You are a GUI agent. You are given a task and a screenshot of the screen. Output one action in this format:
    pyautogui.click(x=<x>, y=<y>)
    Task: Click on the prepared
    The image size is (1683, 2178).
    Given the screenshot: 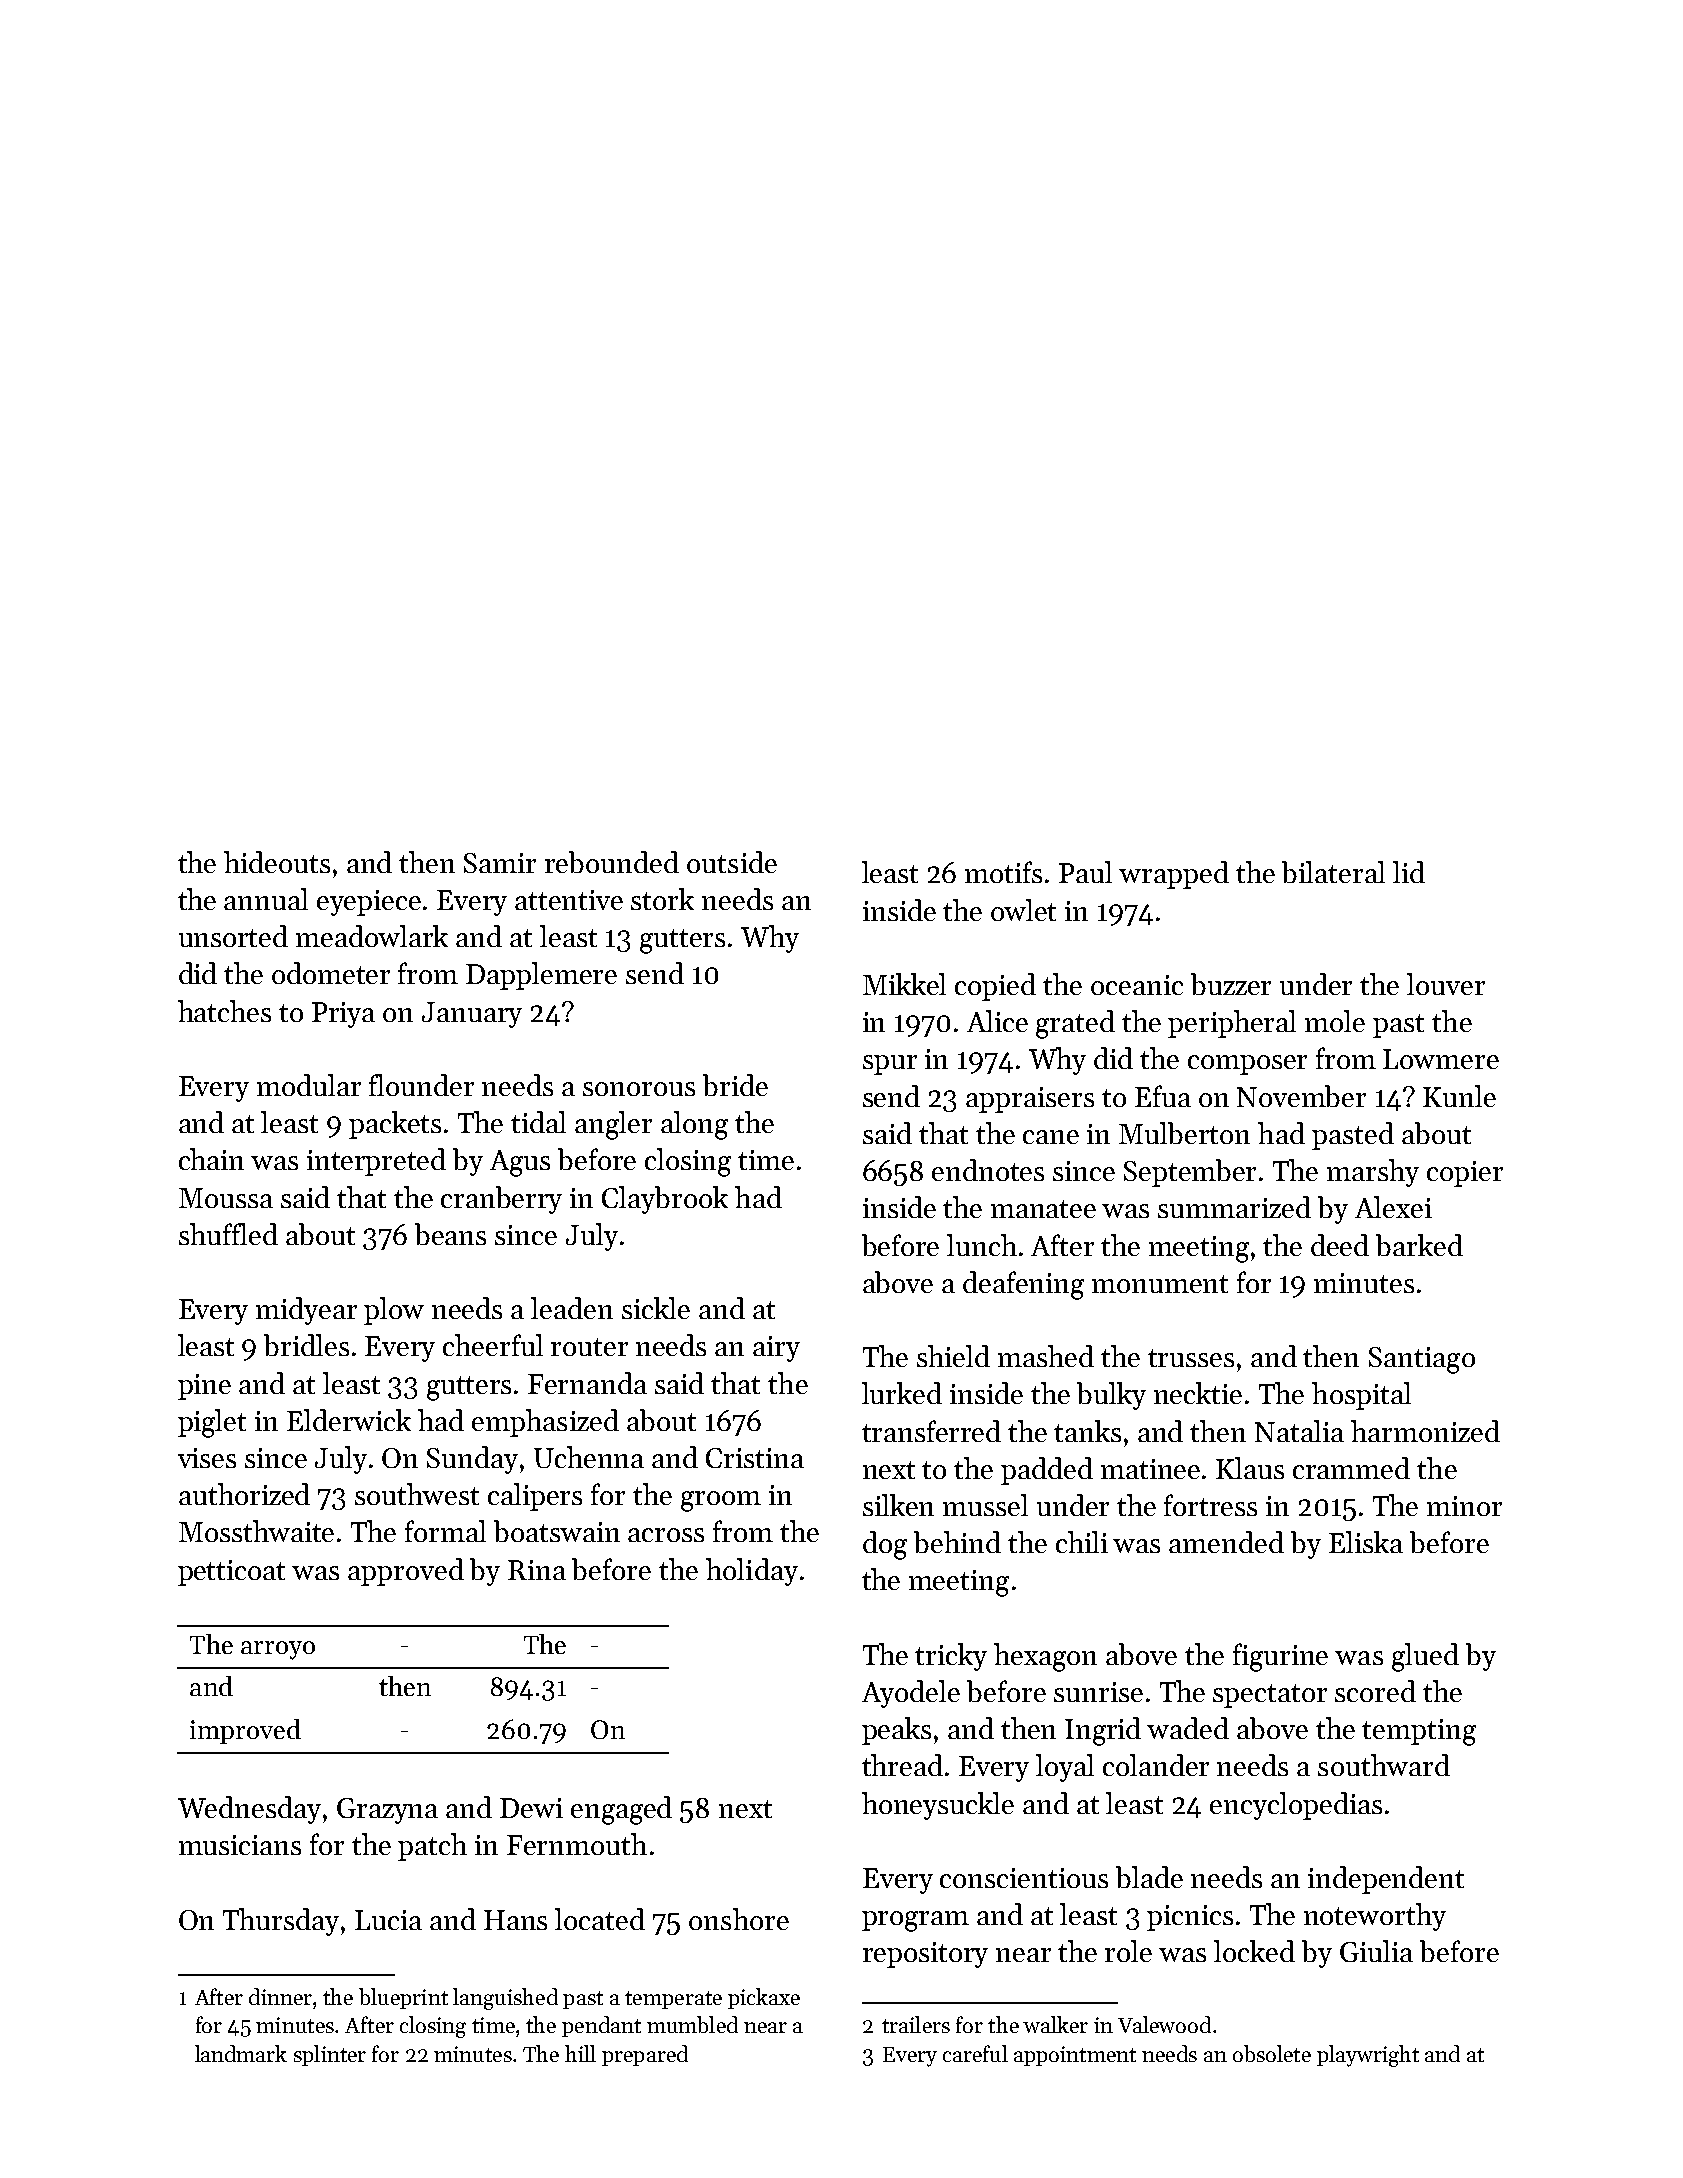 What is the action you would take?
    pyautogui.click(x=645, y=2055)
